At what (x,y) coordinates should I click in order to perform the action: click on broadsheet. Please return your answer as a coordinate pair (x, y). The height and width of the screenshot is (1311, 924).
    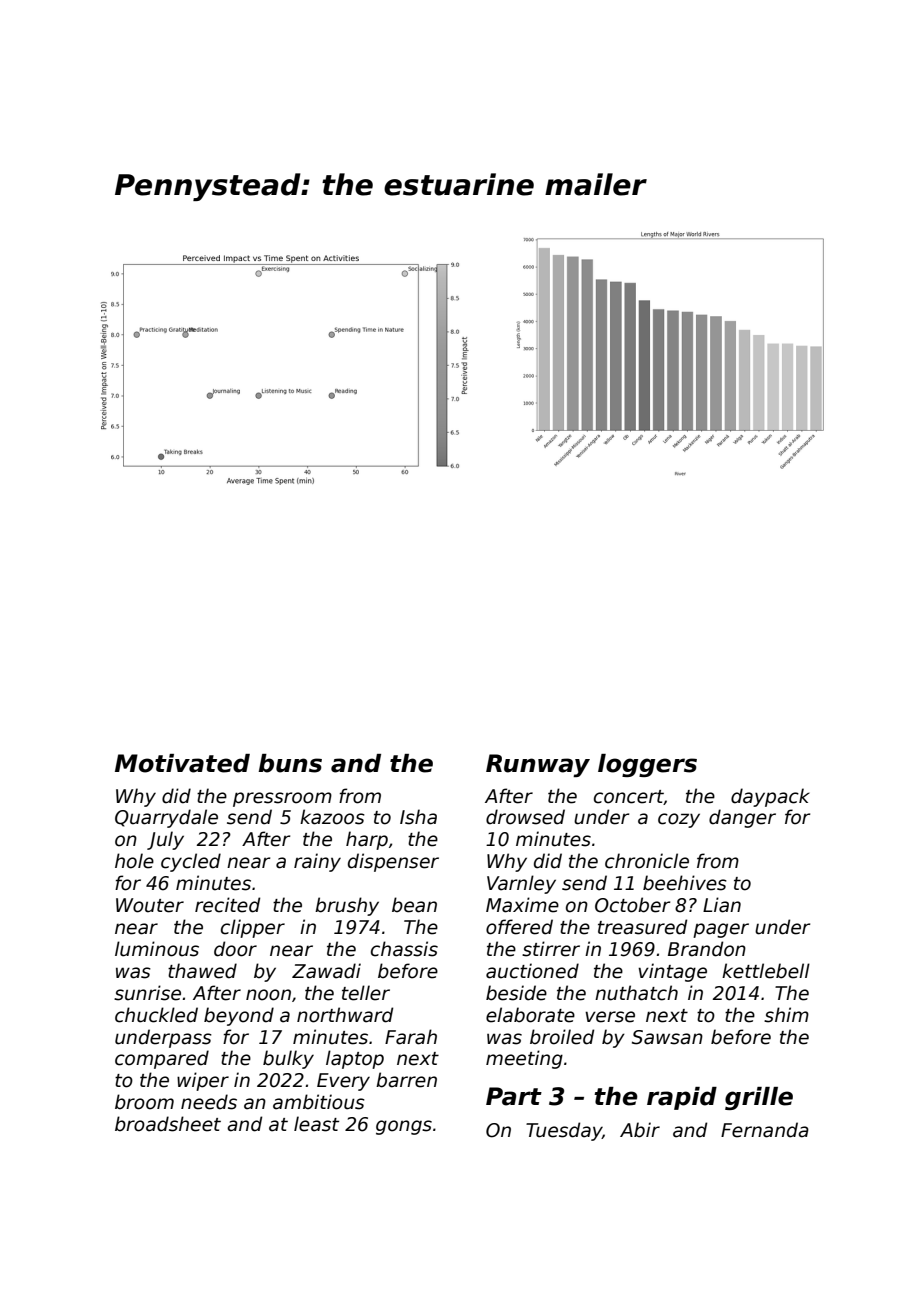
    Looking at the image, I should click on (168, 1124).
